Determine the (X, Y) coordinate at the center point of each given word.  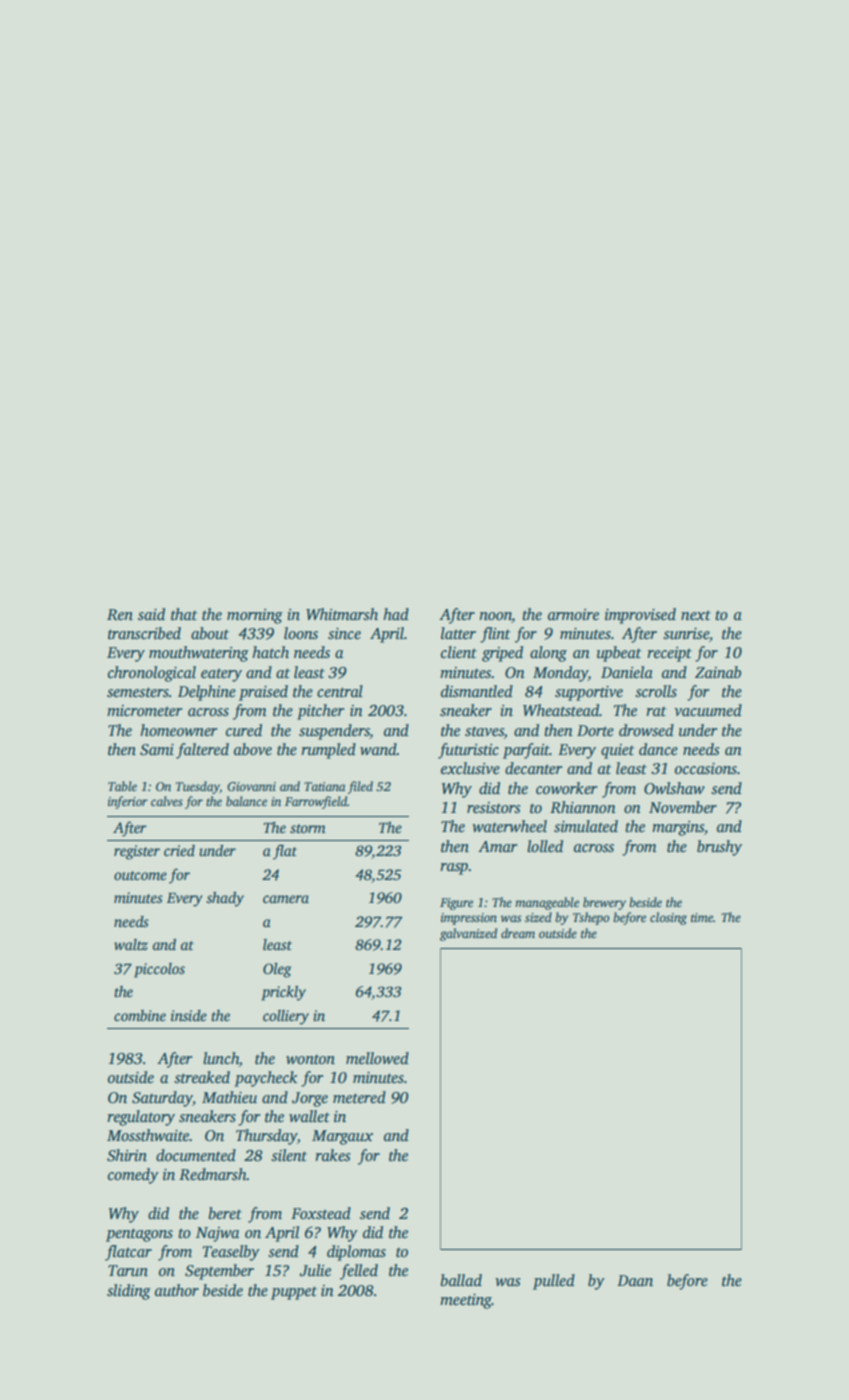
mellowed (377, 1058)
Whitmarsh (342, 614)
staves (484, 731)
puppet (294, 1293)
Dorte (595, 730)
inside (189, 1015)
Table (122, 786)
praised (263, 693)
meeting (466, 1301)
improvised (640, 616)
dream (518, 933)
